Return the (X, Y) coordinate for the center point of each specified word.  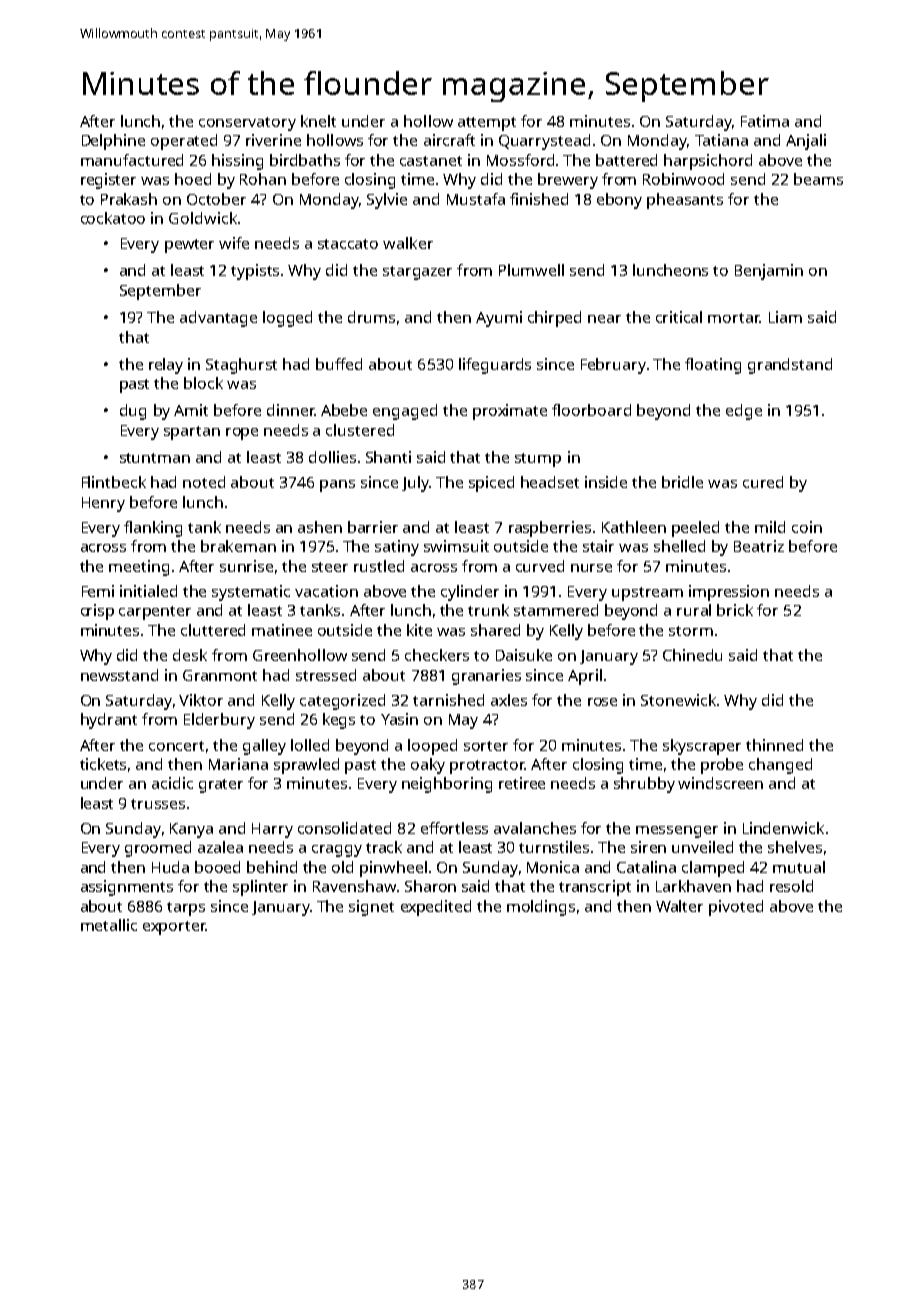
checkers (437, 655)
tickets (103, 764)
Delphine (113, 142)
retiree (522, 783)
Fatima (765, 121)
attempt (487, 124)
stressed (326, 675)
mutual (799, 867)
